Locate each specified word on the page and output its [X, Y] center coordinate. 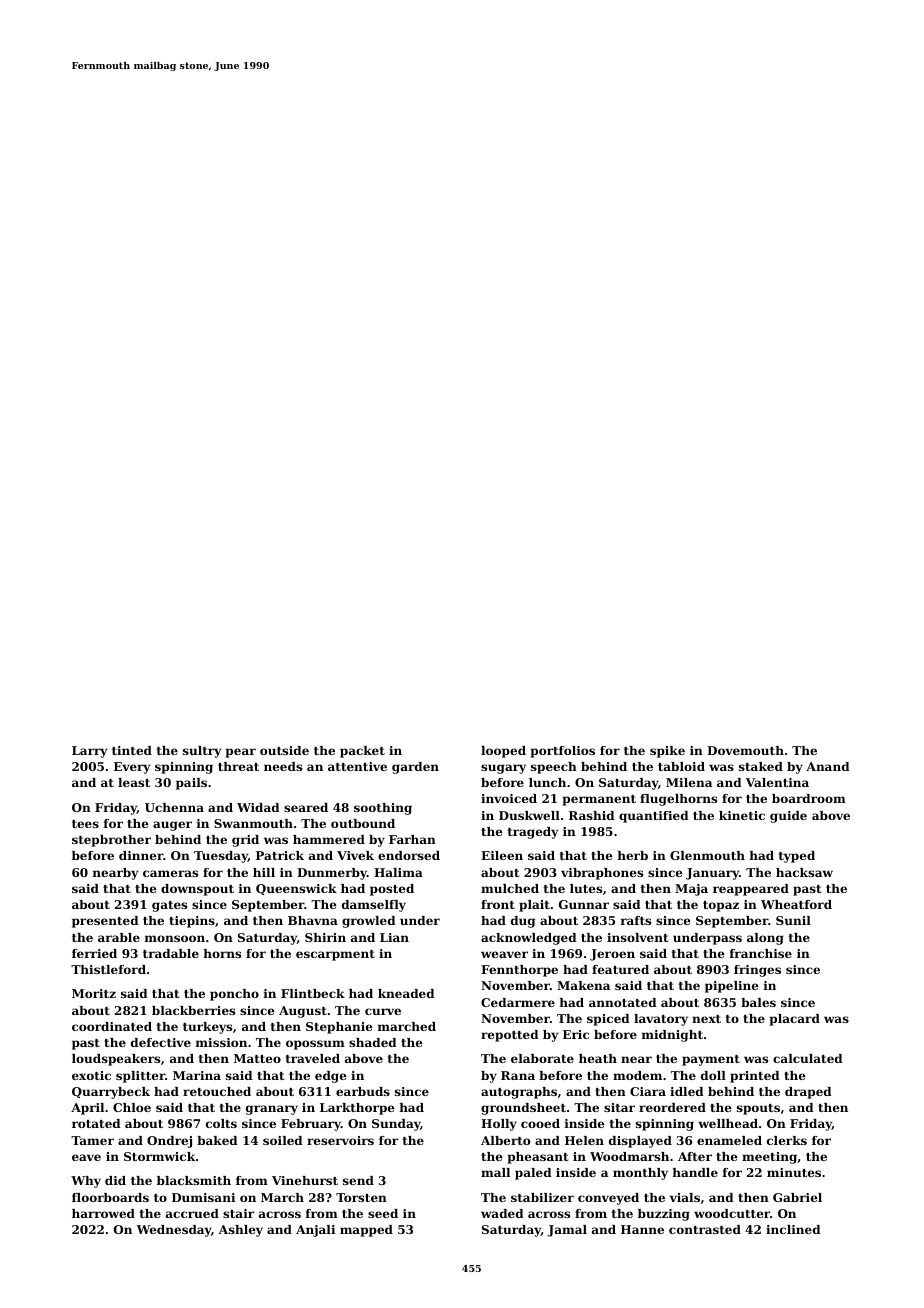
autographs [519, 1093]
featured [620, 969]
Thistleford [108, 969]
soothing [383, 809]
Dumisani [203, 1197]
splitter [140, 1077]
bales [758, 1002]
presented [105, 922]
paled [533, 1174]
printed [755, 1077]
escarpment [335, 955]
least [134, 782]
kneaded [406, 993]
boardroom [809, 798]
